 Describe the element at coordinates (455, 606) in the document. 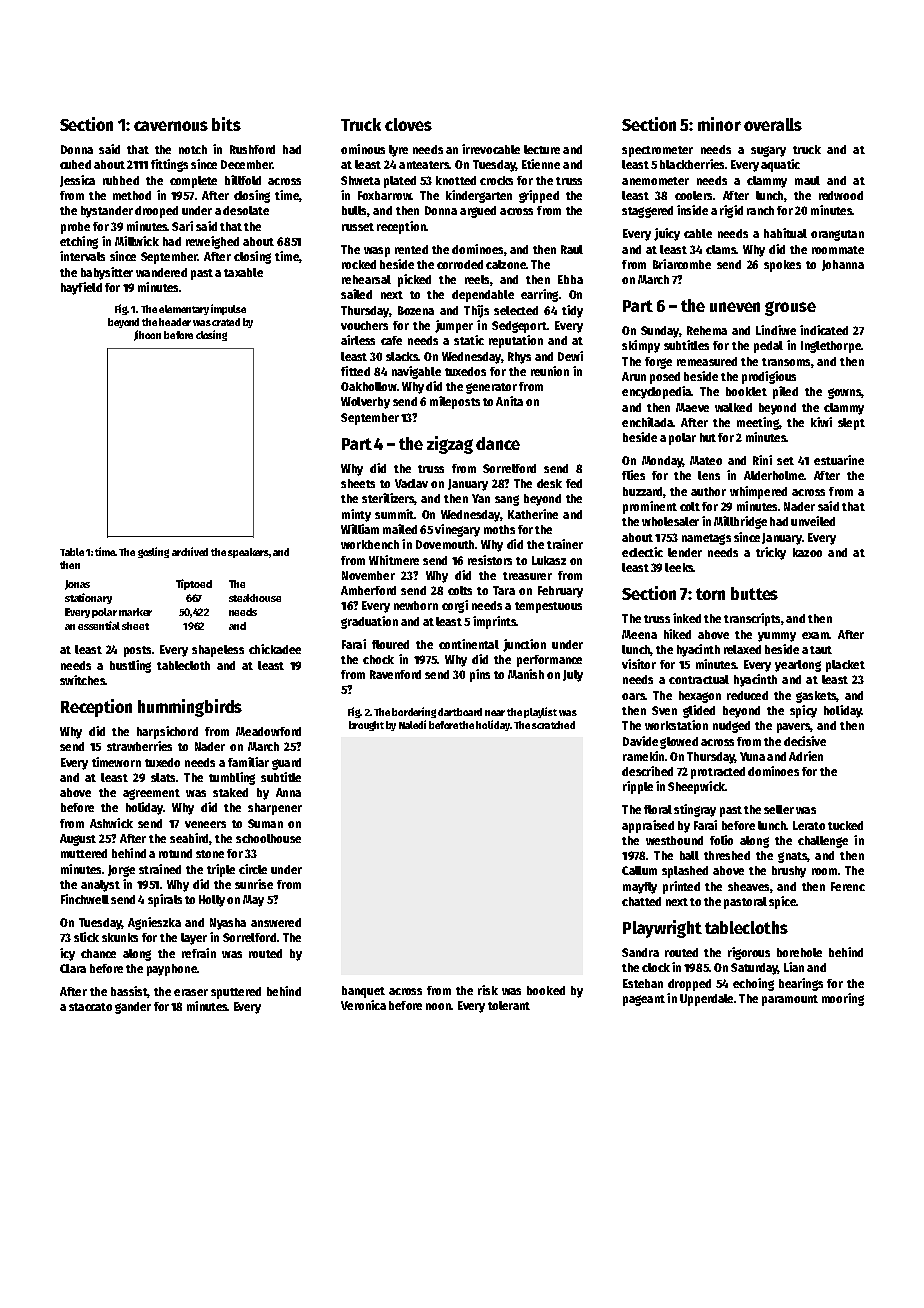

I see `corgi` at that location.
